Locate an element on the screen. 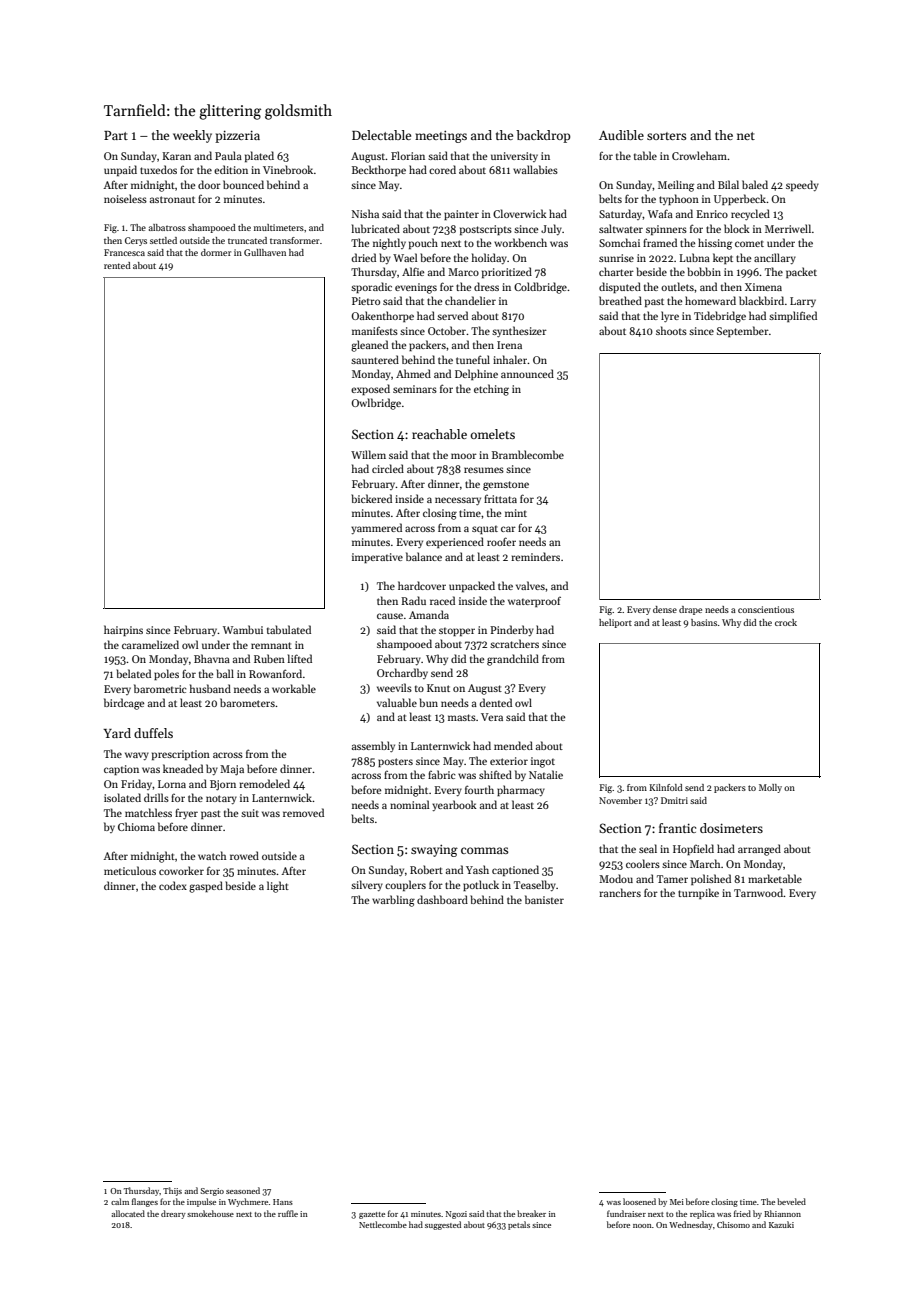 This screenshot has width=924, height=1308. sorters is located at coordinates (666, 136).
